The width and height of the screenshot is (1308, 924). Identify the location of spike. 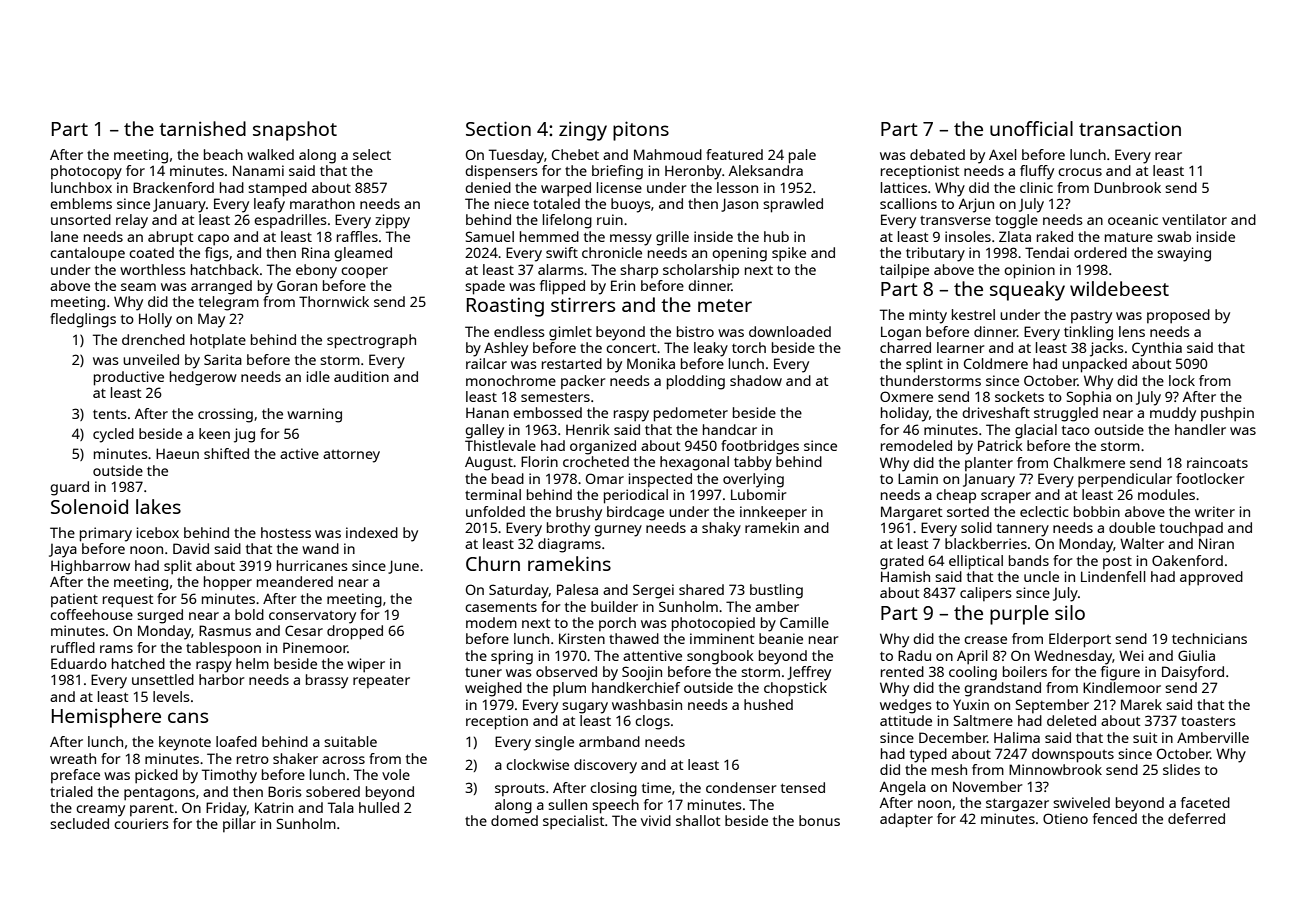
(789, 254).
